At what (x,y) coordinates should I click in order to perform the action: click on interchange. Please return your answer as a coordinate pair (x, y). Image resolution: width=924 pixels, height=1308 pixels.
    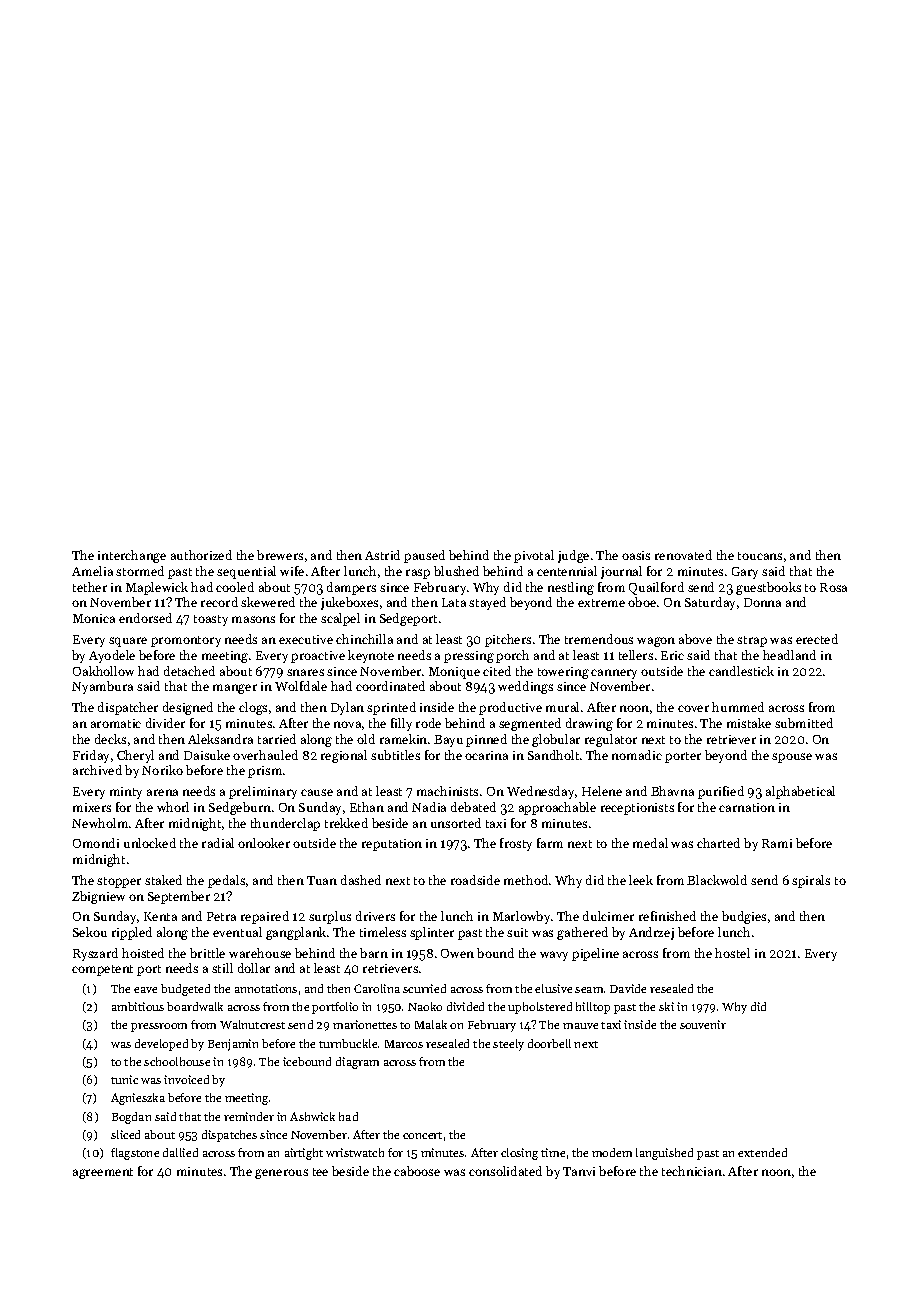
    Looking at the image, I should click on (132, 556).
